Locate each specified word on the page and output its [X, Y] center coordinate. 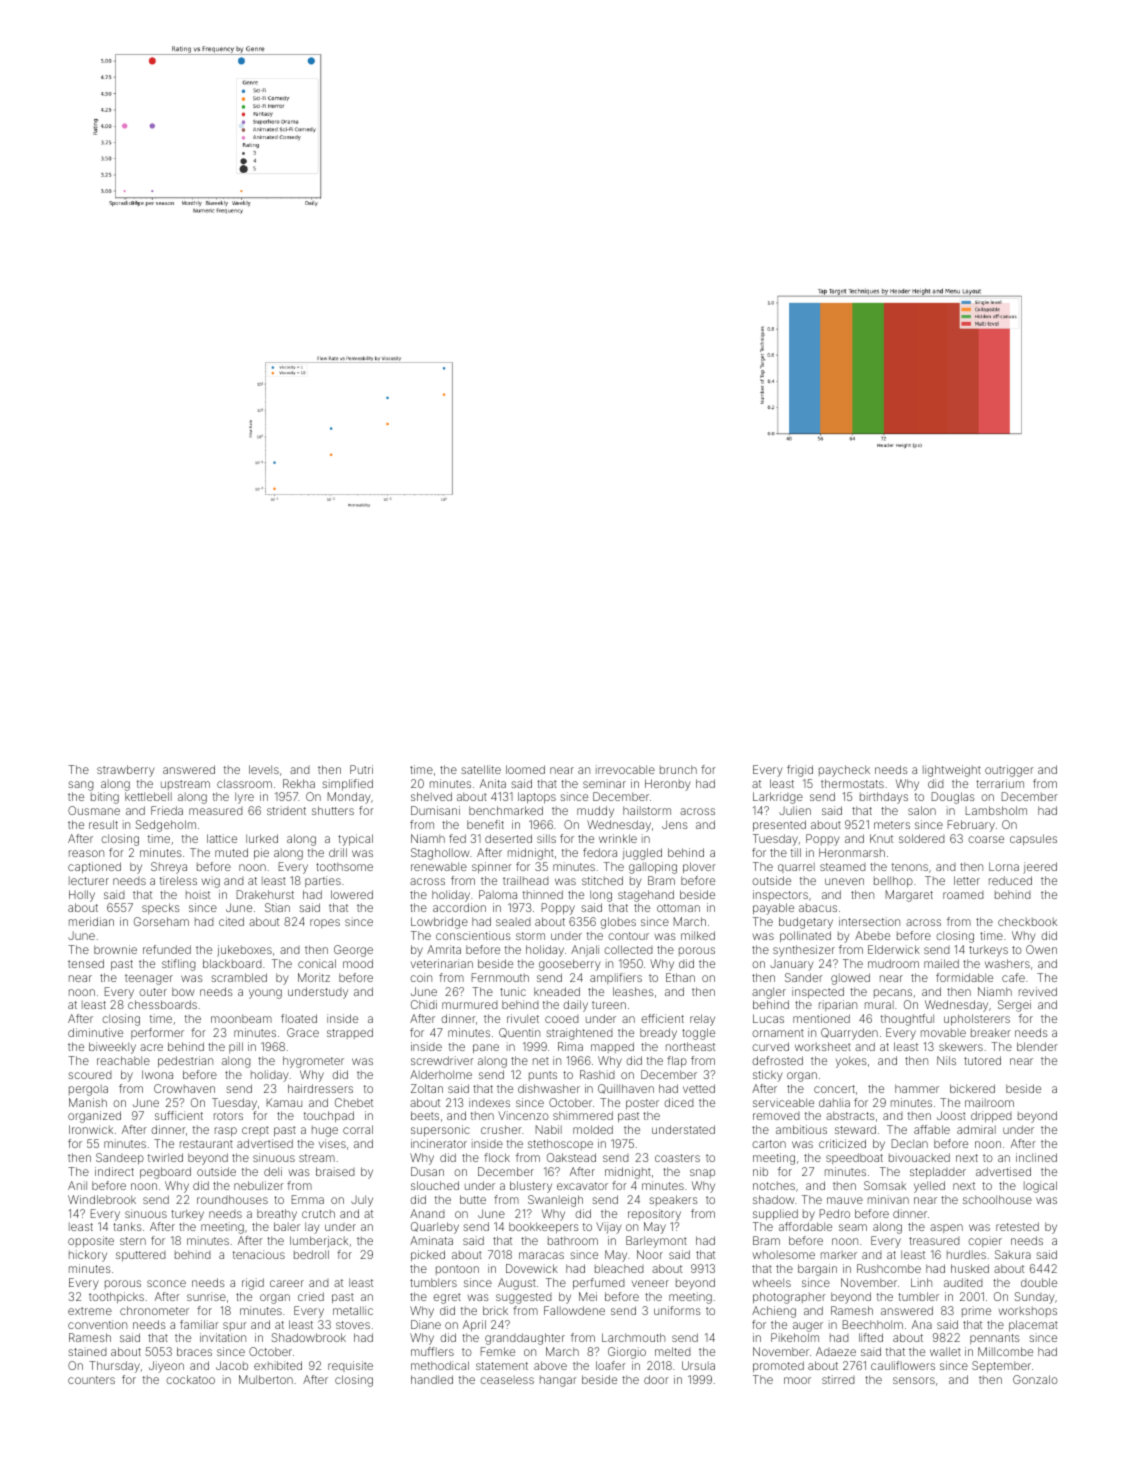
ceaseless [507, 1379]
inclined [1036, 1157]
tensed [86, 963]
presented [779, 825]
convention [97, 1324]
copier [985, 1241]
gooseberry [570, 965]
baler [287, 1226]
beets [425, 1115]
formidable [964, 977]
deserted [508, 838]
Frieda [167, 810]
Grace [303, 1032]
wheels [772, 1282]
